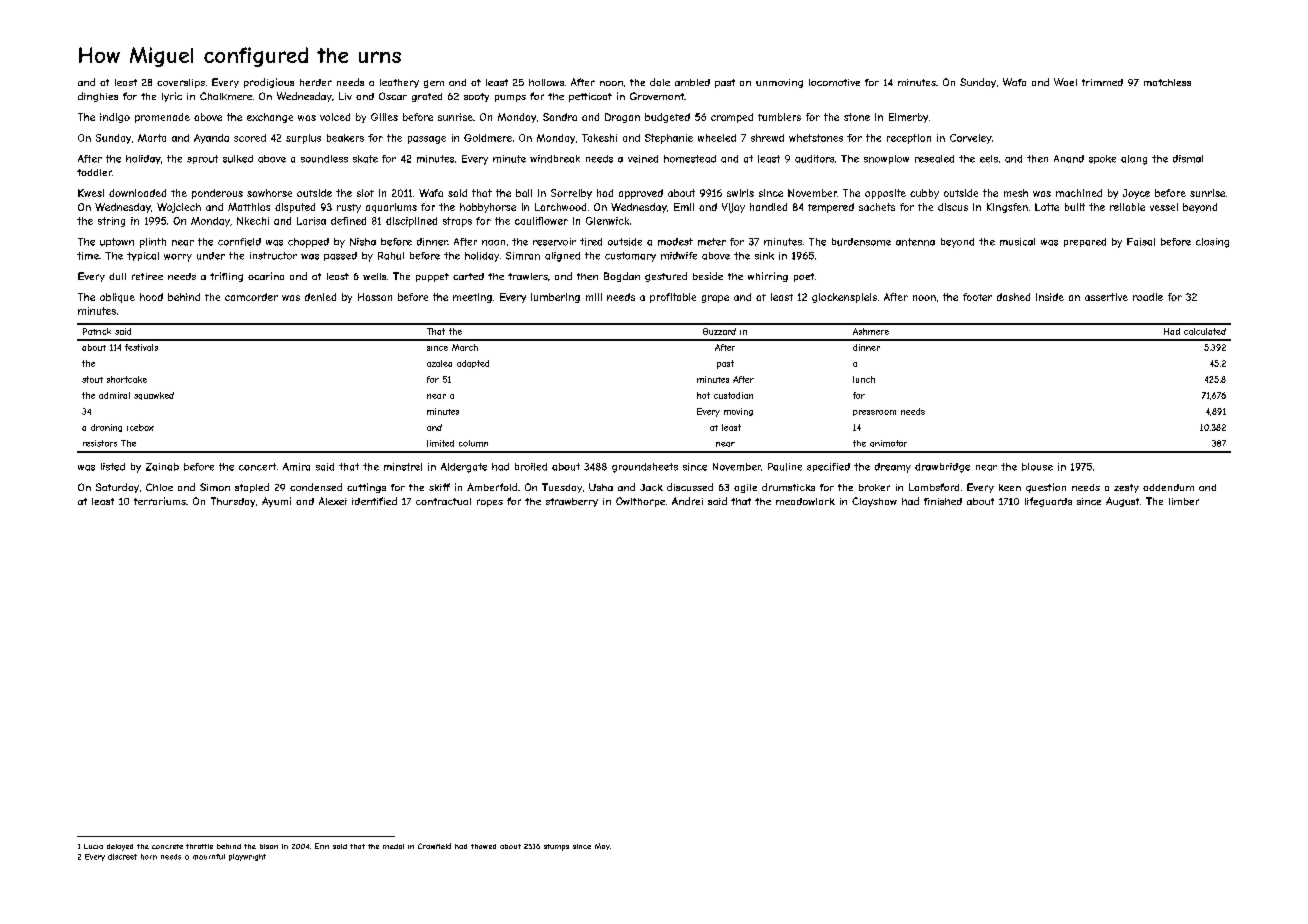 This page has height=924, width=1308. I want to click on Pauline, so click(785, 467).
